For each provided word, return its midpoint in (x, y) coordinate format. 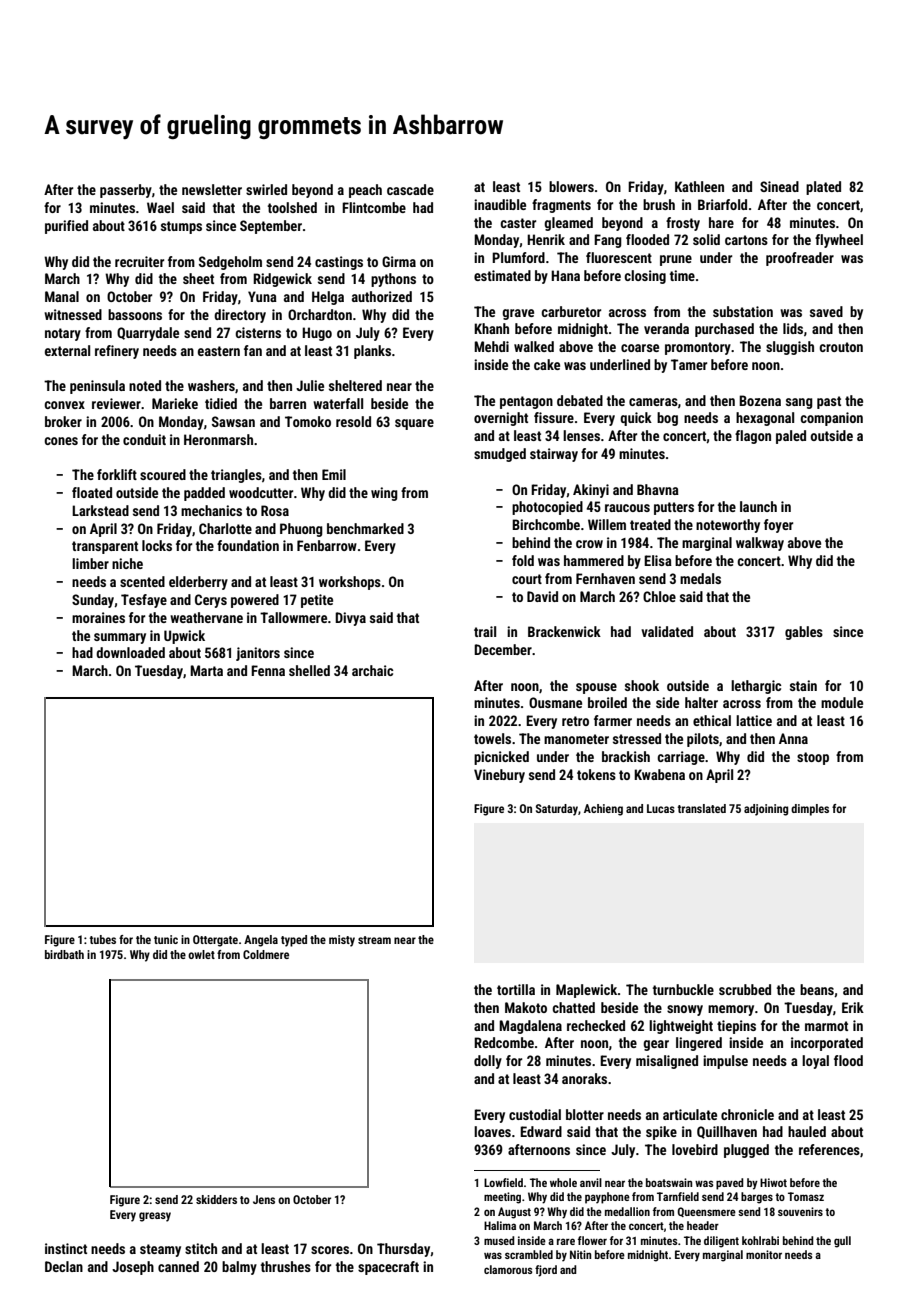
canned (178, 1266)
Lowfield (503, 1182)
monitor (764, 1254)
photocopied (547, 508)
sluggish (790, 348)
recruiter (139, 261)
